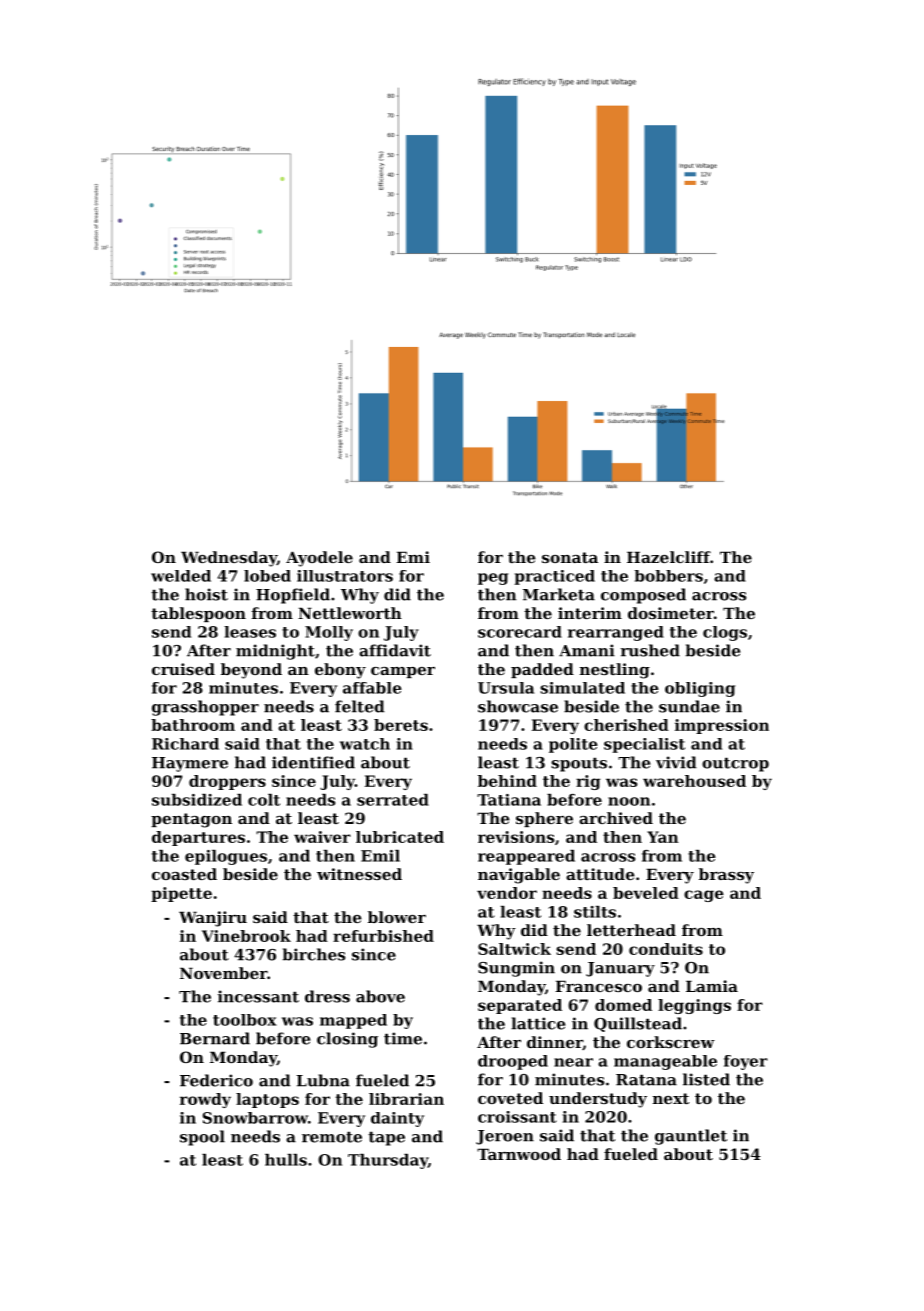 This image has height=1311, width=924. I want to click on welded, so click(181, 576).
